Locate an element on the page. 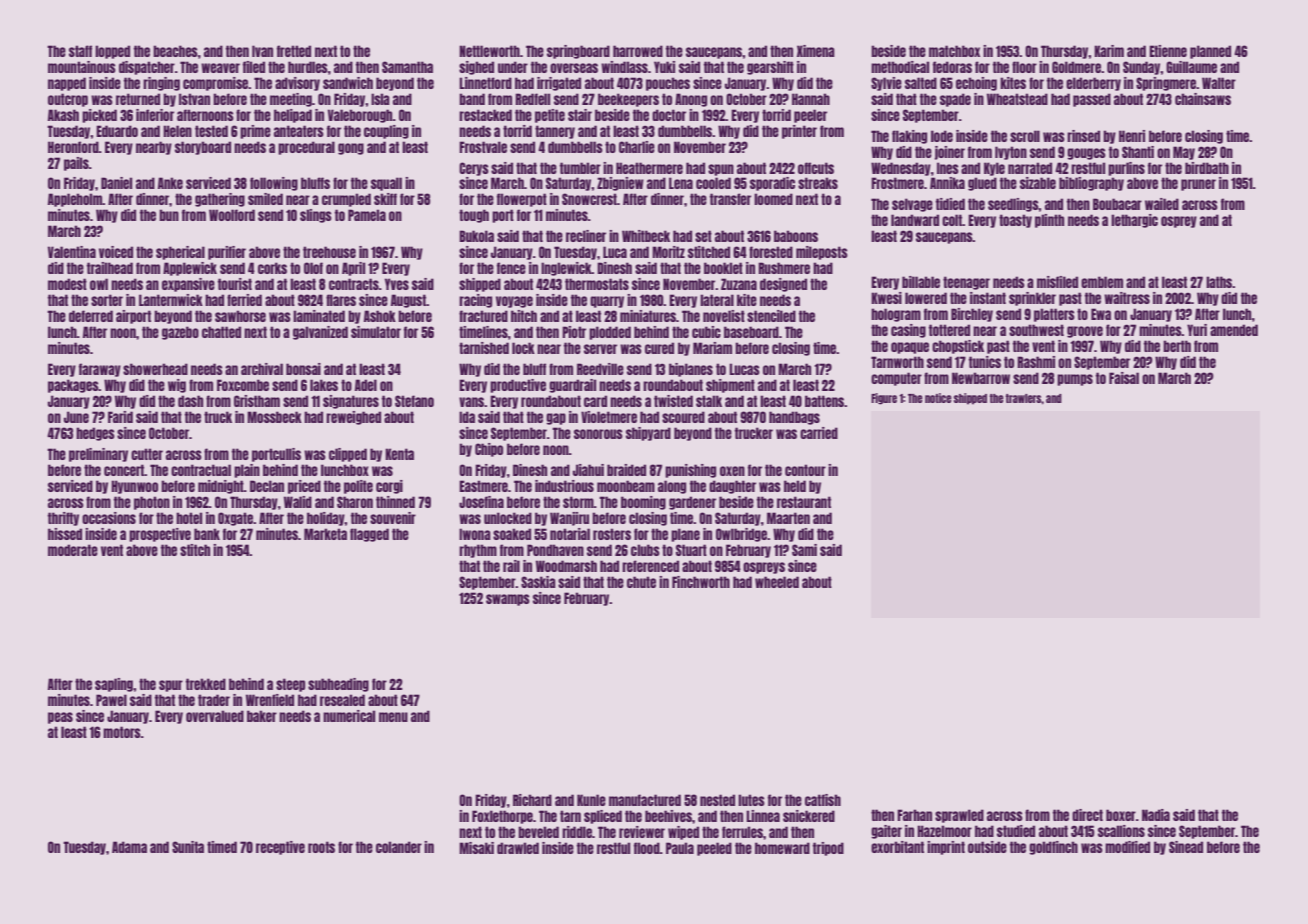 The width and height of the image is (1308, 924). crumpled is located at coordinates (346, 200).
